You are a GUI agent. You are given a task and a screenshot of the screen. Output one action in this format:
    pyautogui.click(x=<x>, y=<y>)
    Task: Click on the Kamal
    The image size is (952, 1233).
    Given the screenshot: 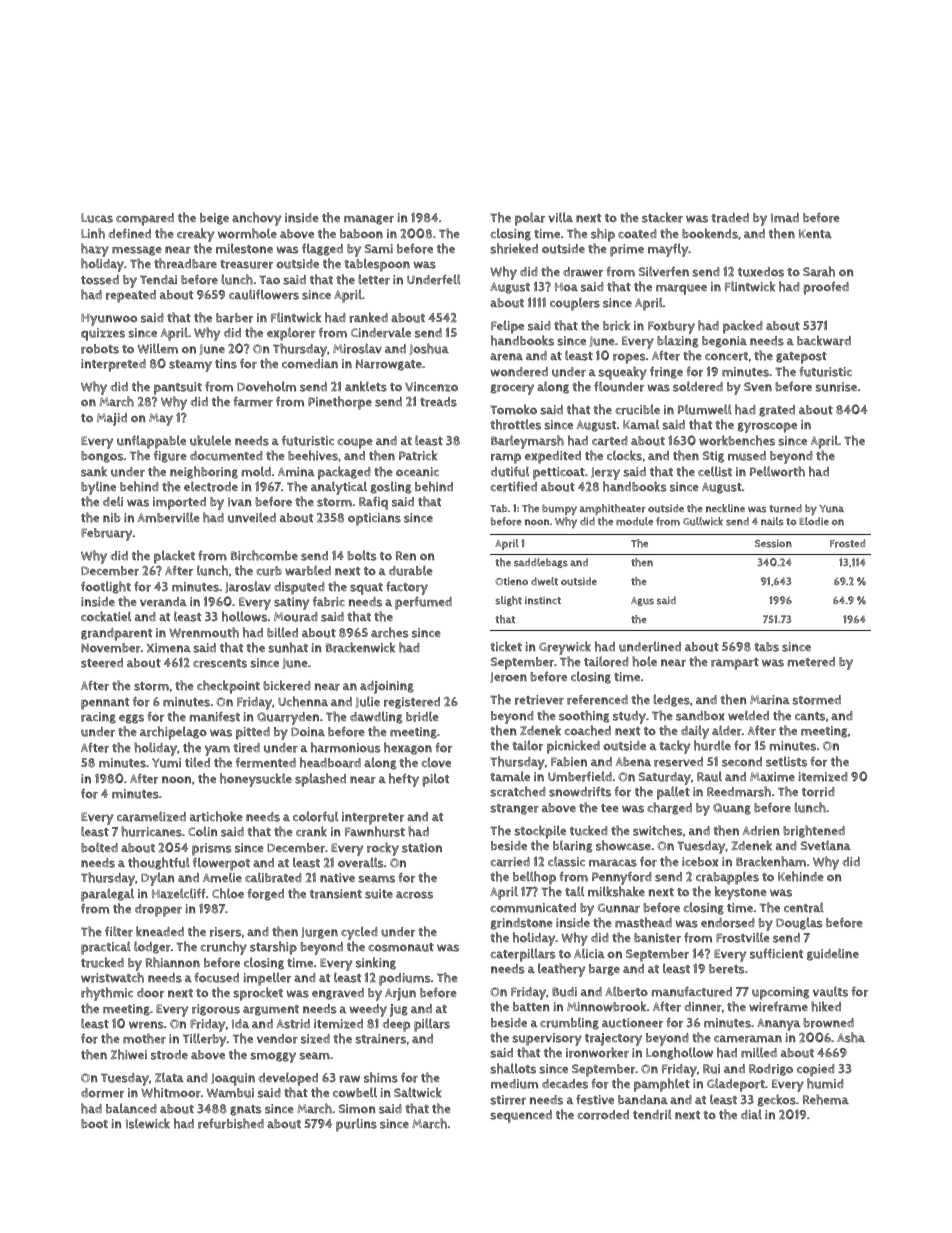 What is the action you would take?
    pyautogui.click(x=641, y=424)
